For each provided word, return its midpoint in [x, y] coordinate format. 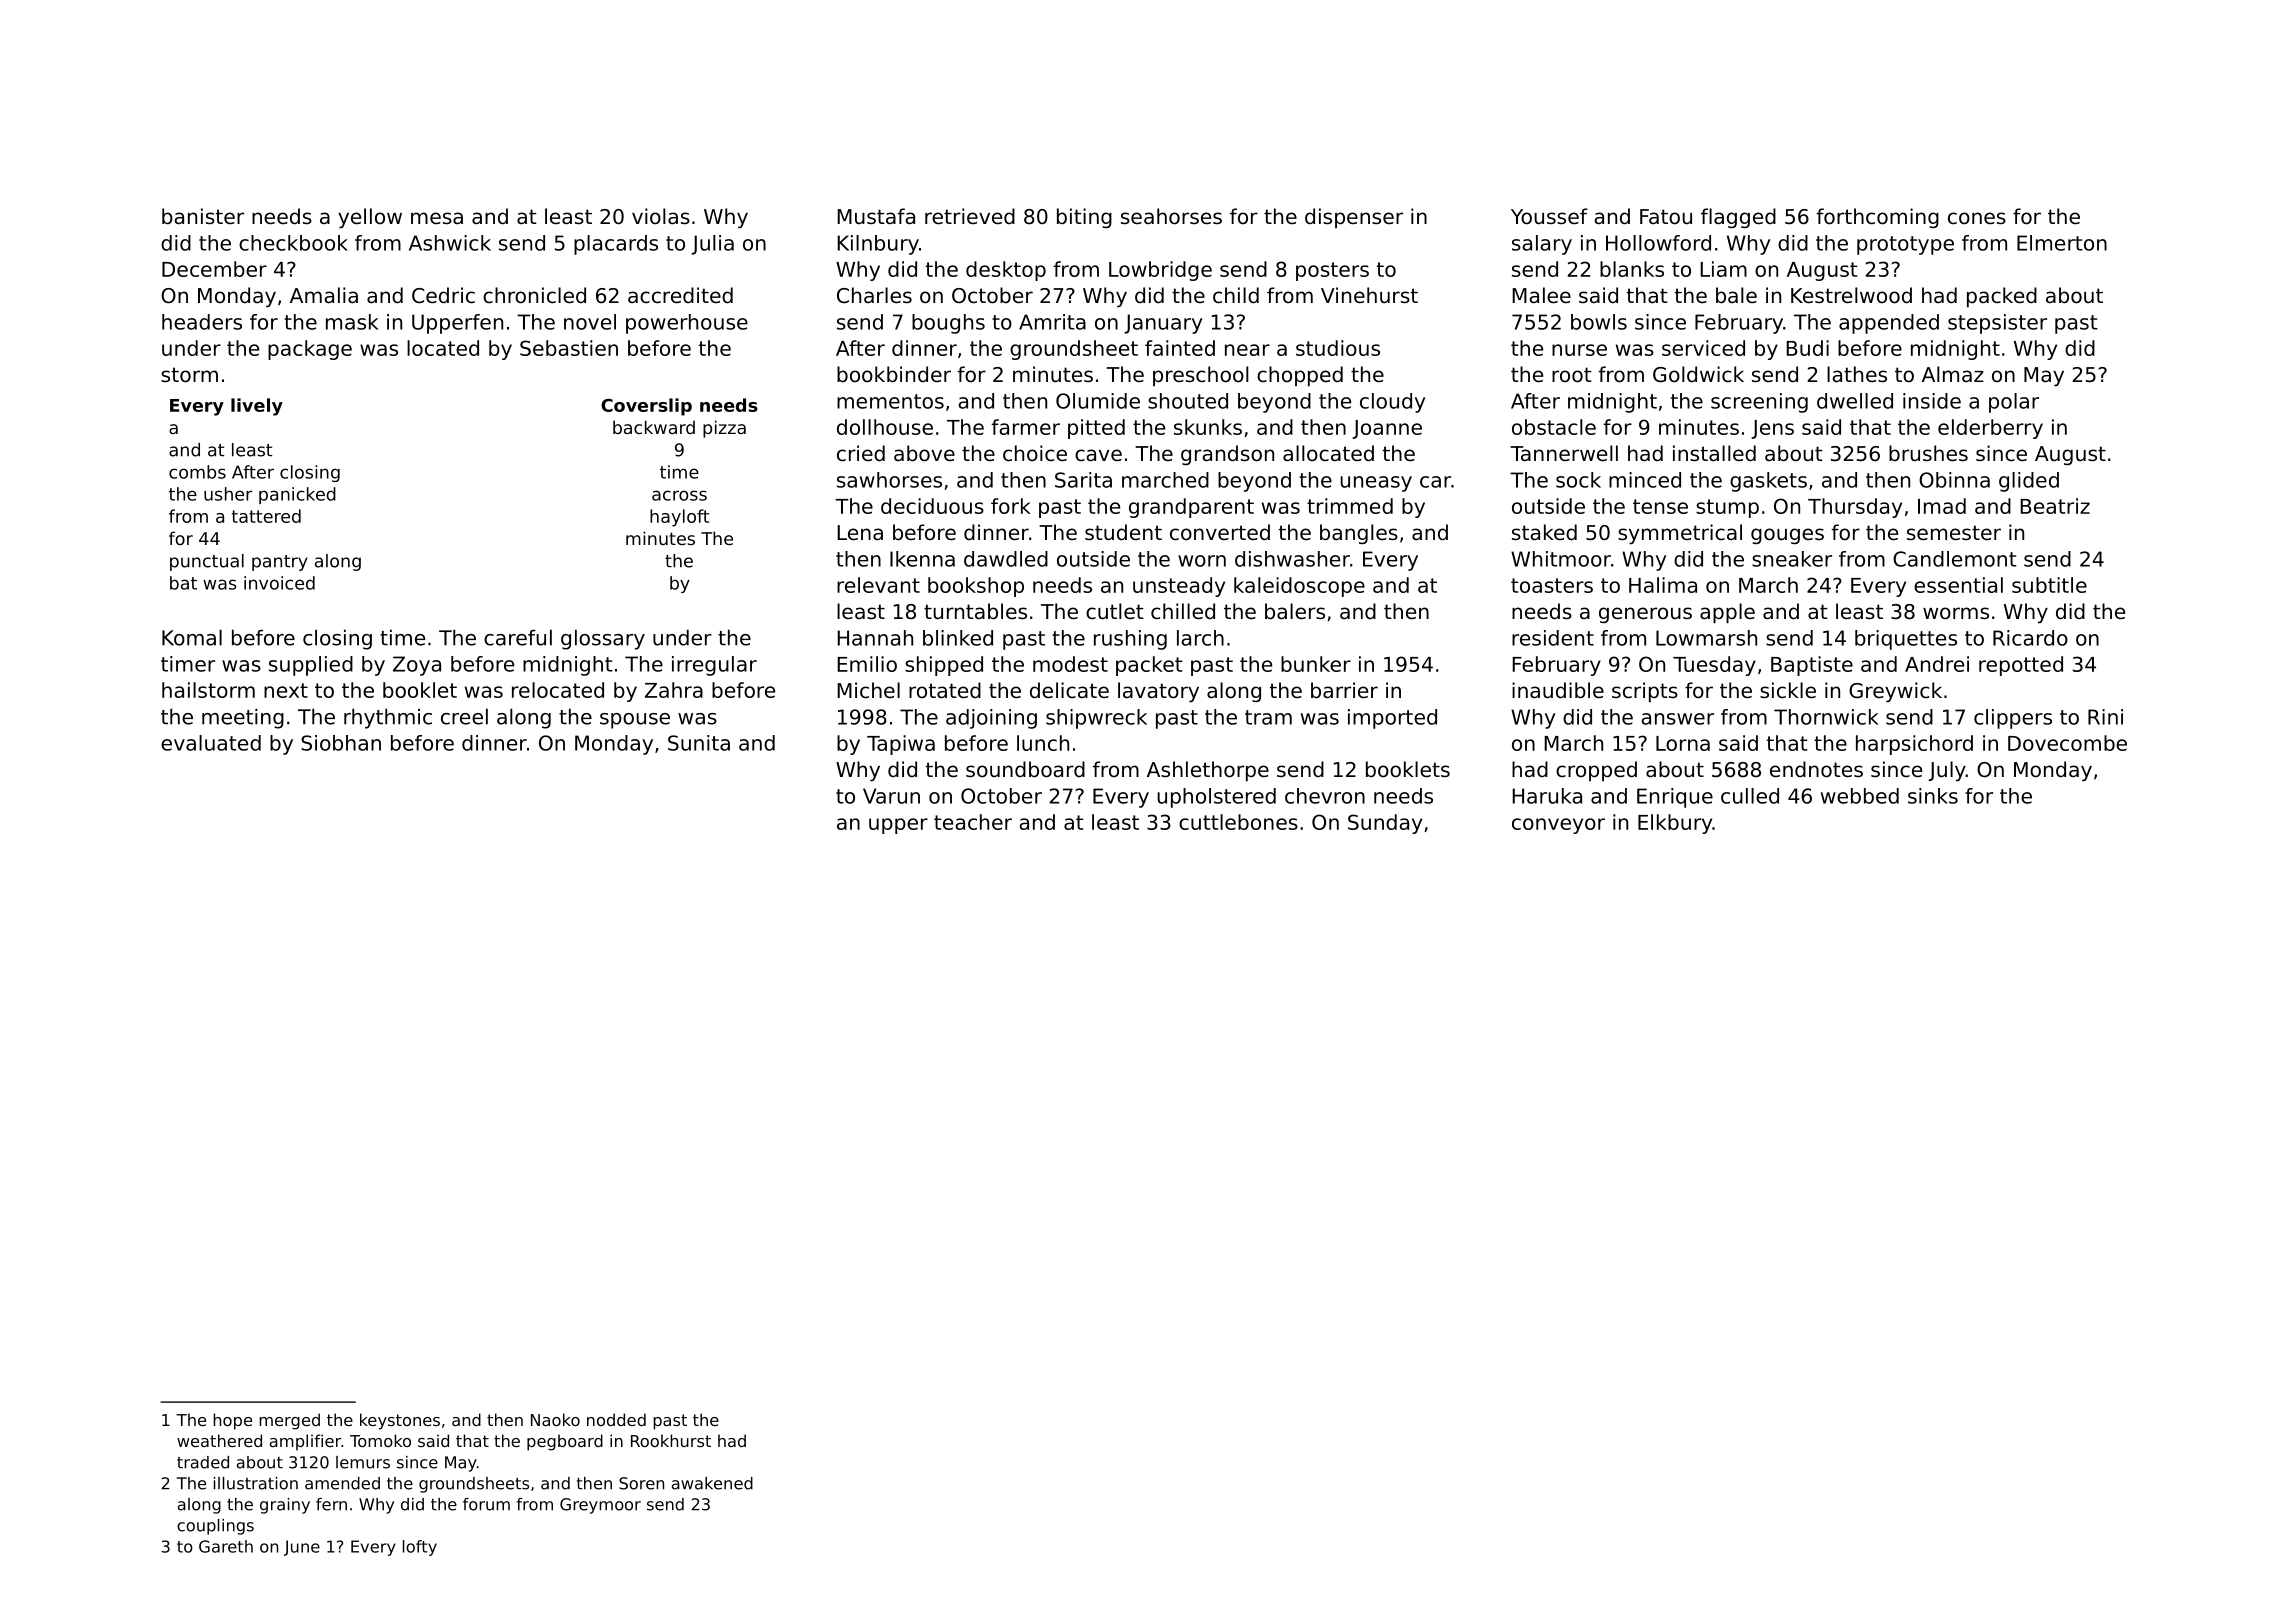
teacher [973, 822]
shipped [944, 666]
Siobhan [341, 743]
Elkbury [1675, 824]
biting [1084, 218]
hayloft [679, 518]
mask [352, 322]
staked [1544, 532]
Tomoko [380, 1440]
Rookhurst [671, 1440]
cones [1977, 218]
